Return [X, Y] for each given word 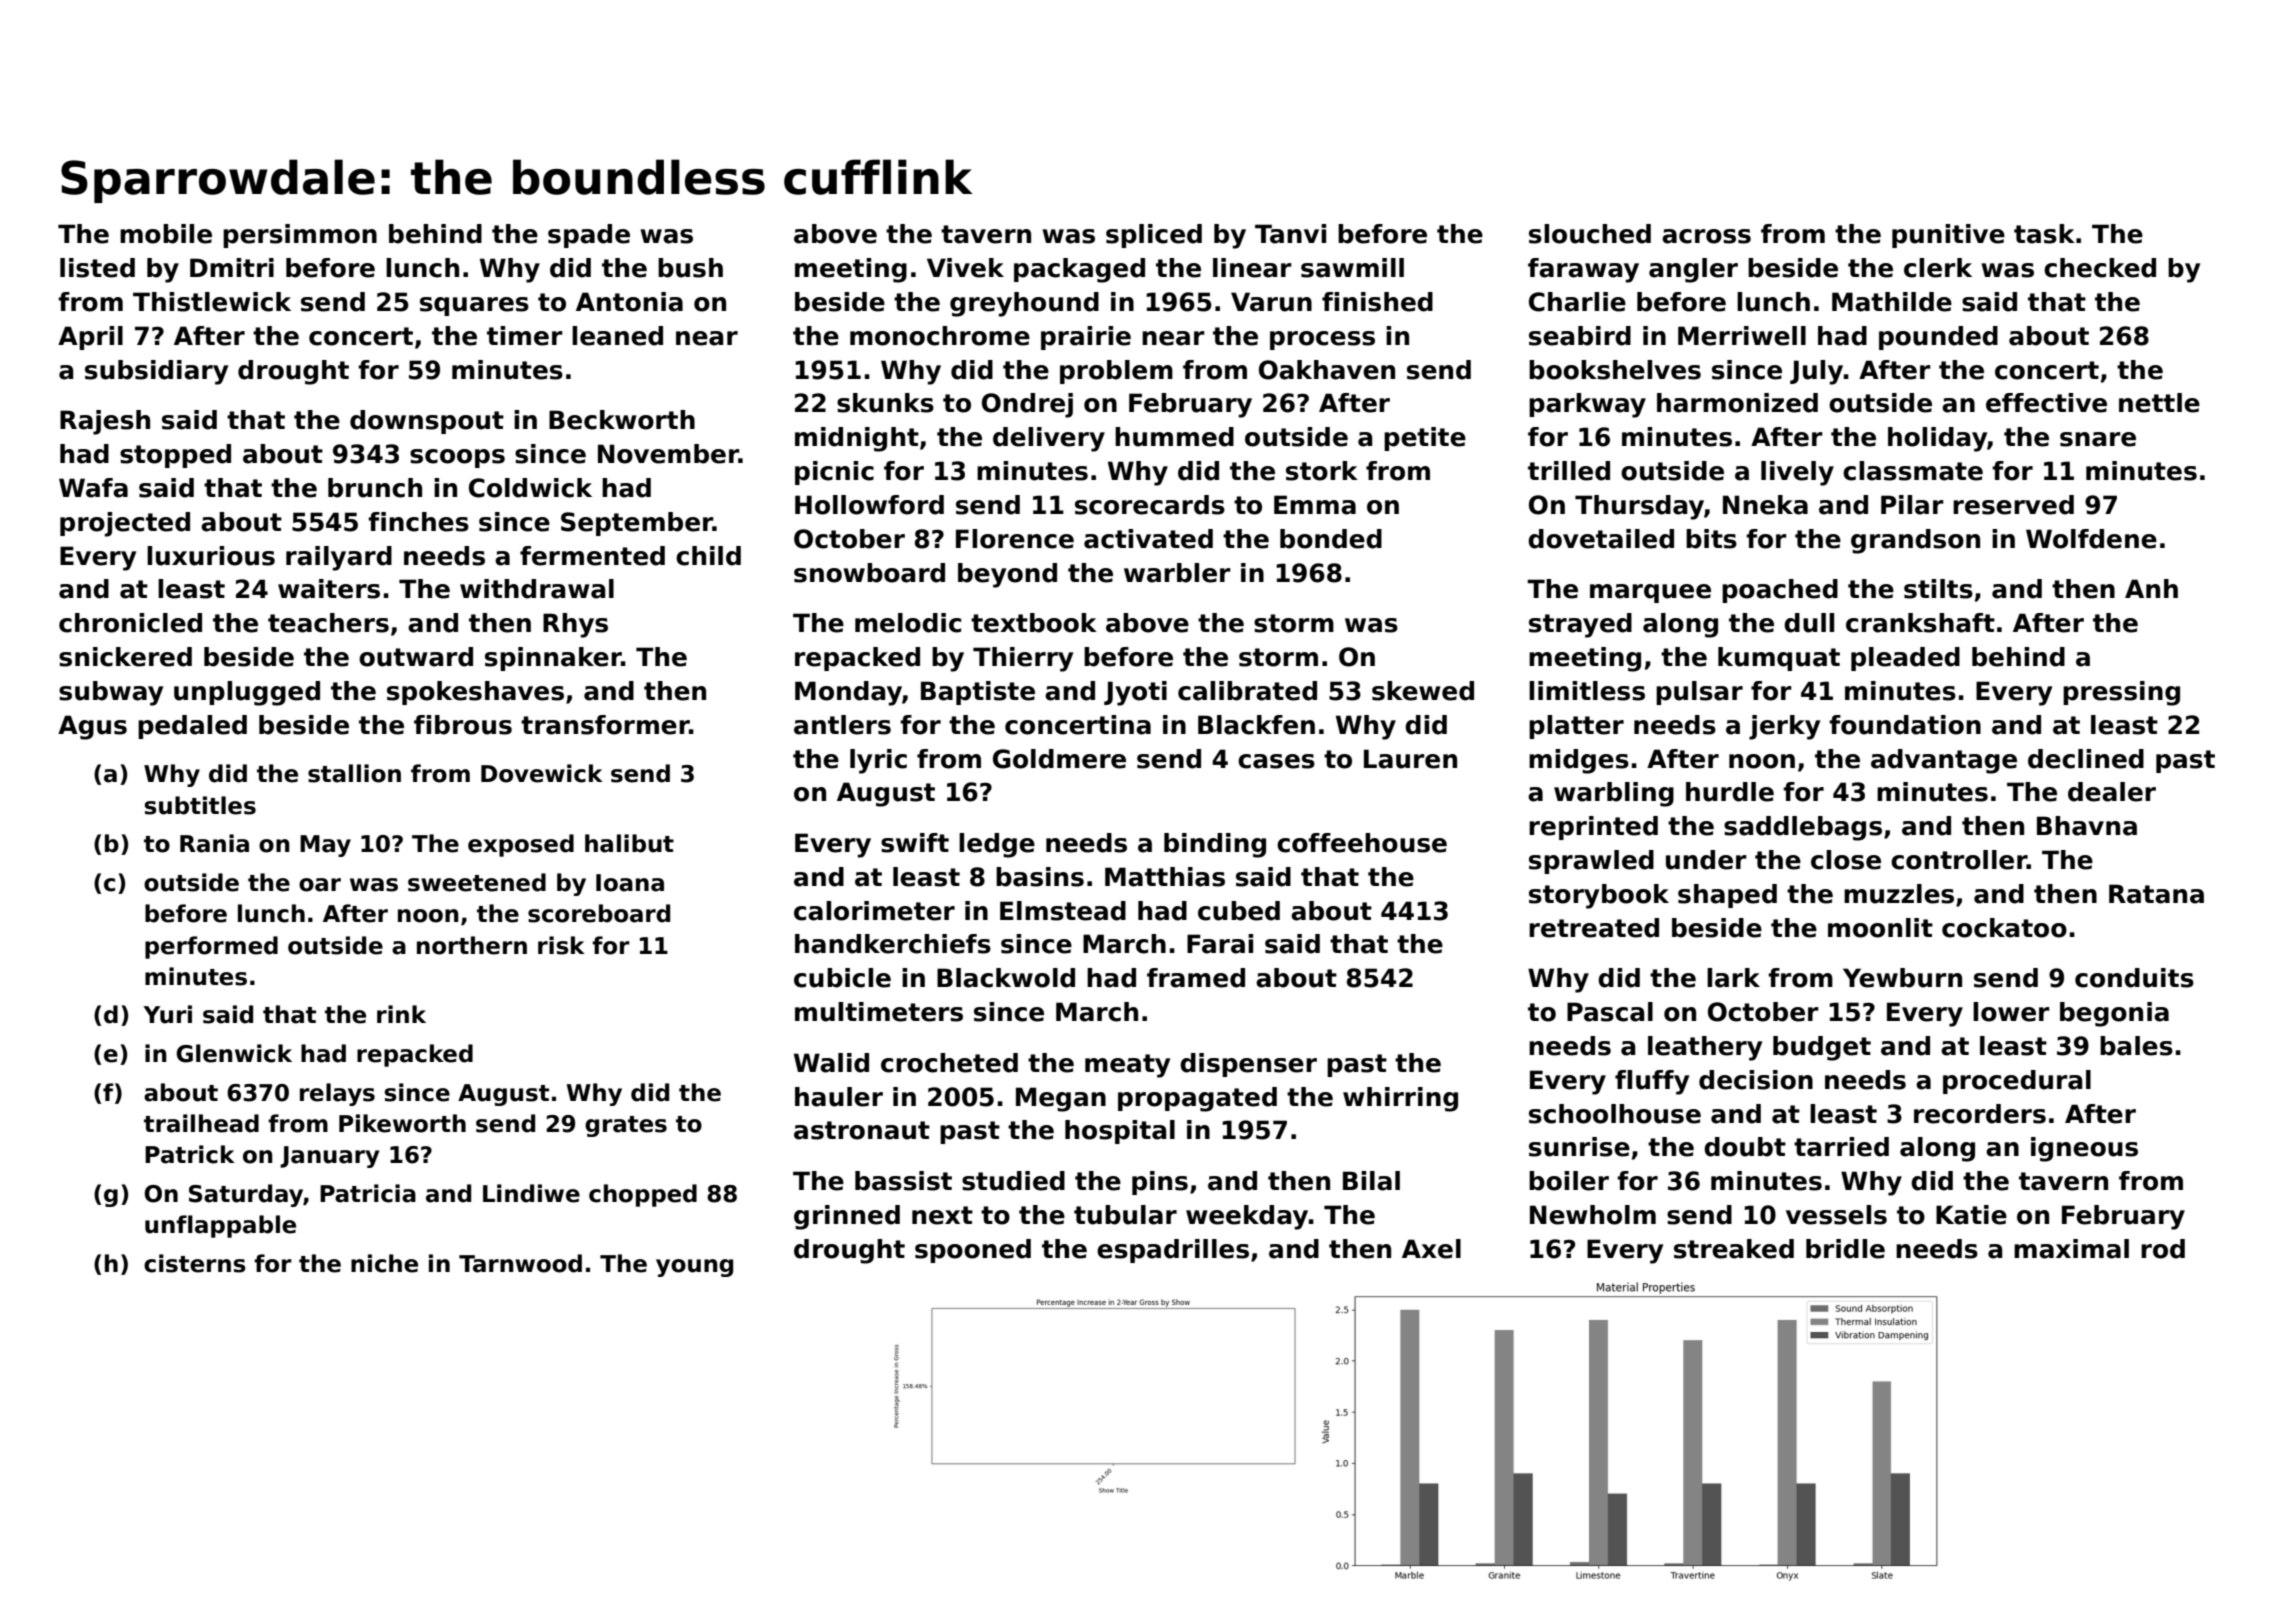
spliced [1154, 236]
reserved [2013, 505]
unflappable [220, 1226]
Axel [1431, 1249]
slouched [1590, 234]
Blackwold [1006, 978]
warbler [1177, 573]
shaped [1727, 896]
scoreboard [599, 913]
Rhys [575, 625]
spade [589, 236]
